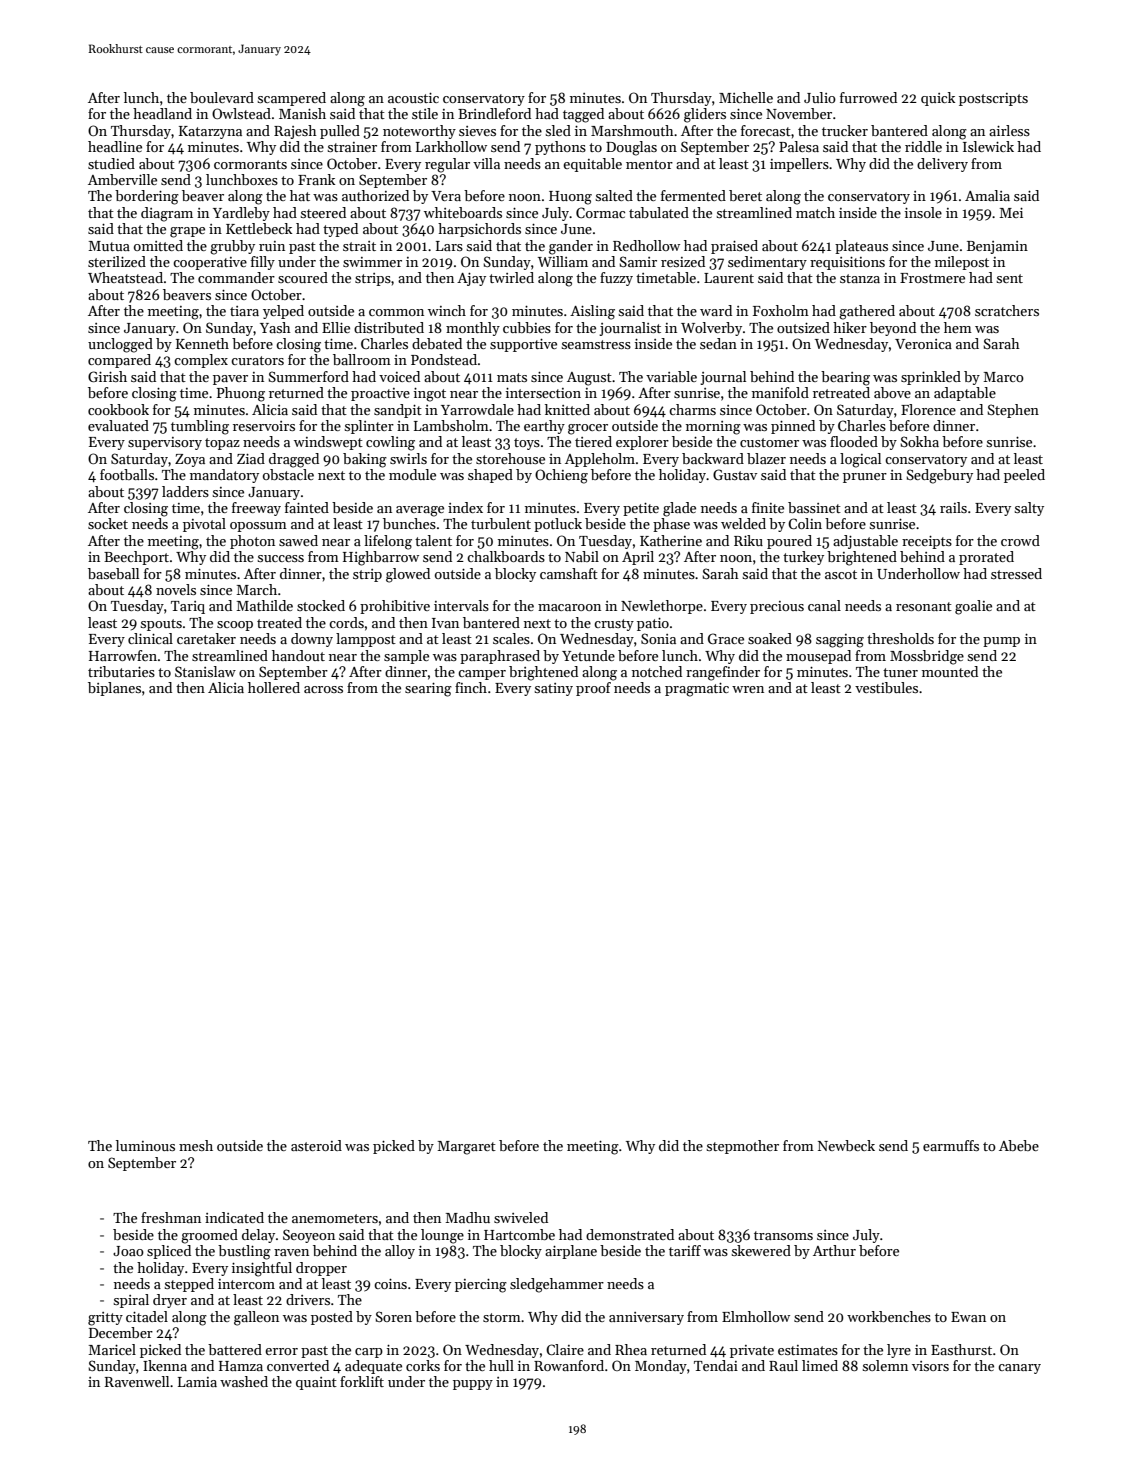 This screenshot has width=1136, height=1470. Describe the element at coordinates (642, 443) in the screenshot. I see `explorer` at that location.
